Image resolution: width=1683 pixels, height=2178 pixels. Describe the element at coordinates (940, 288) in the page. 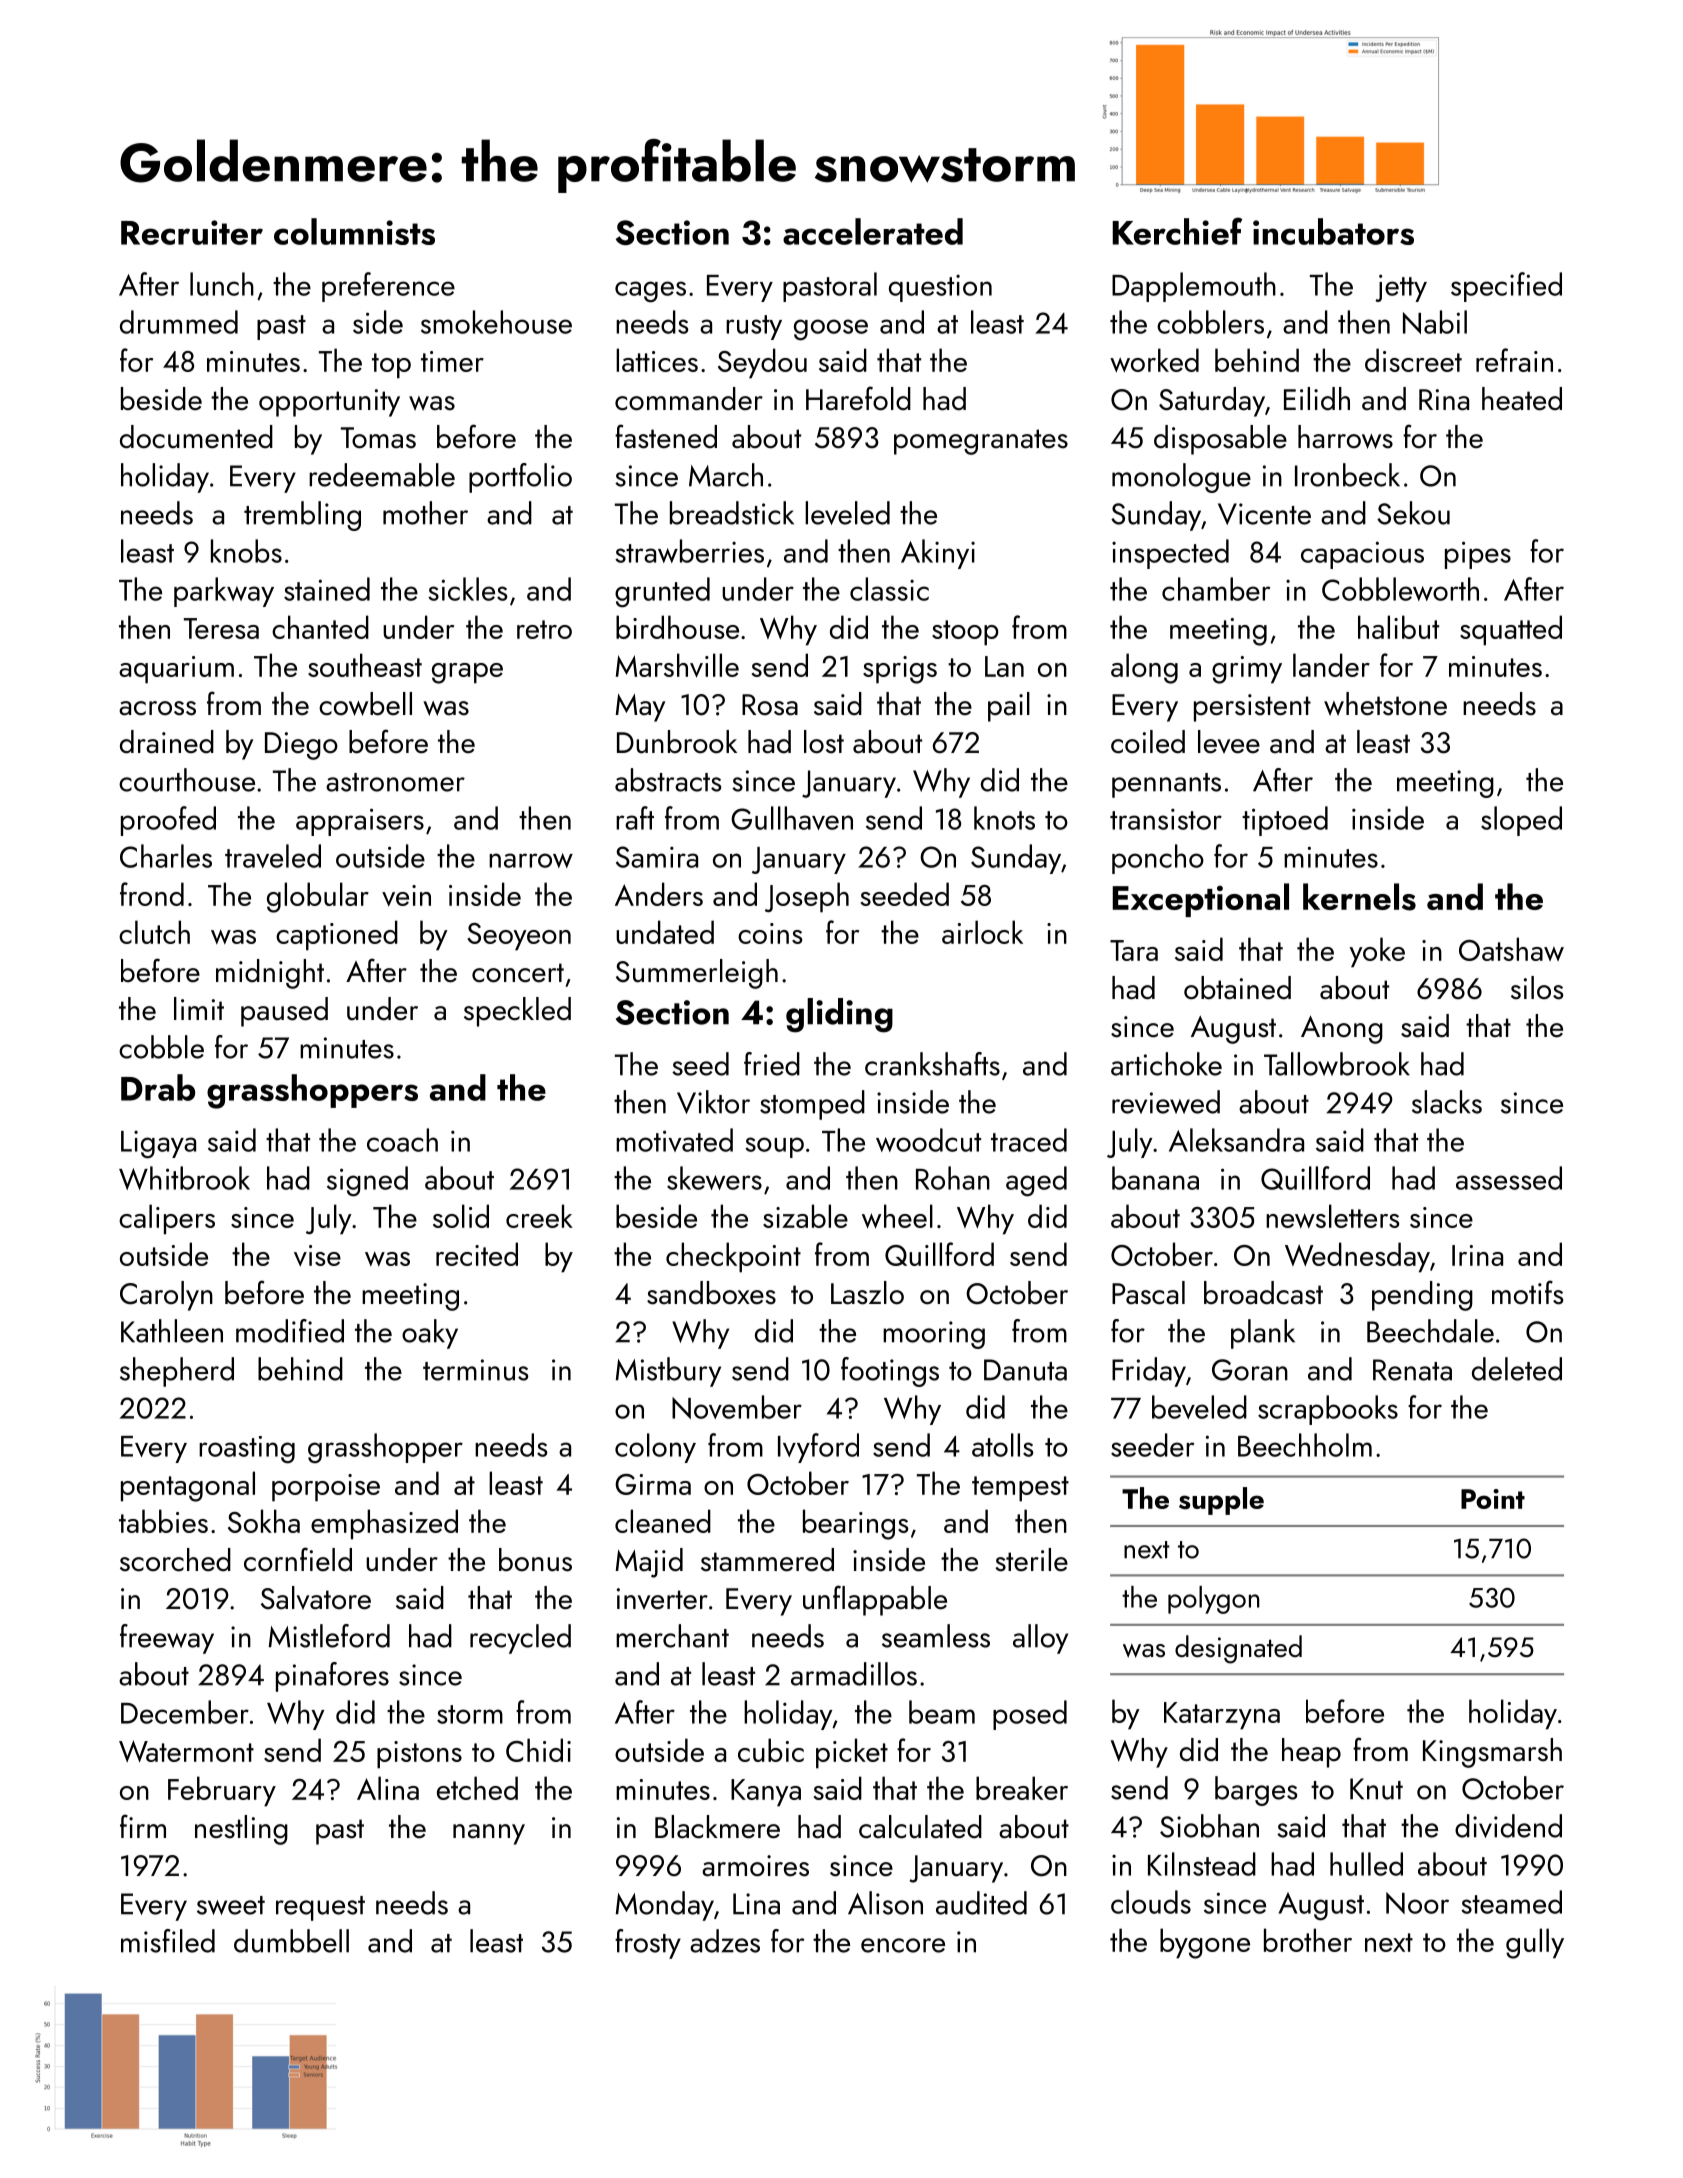

I see `question` at that location.
